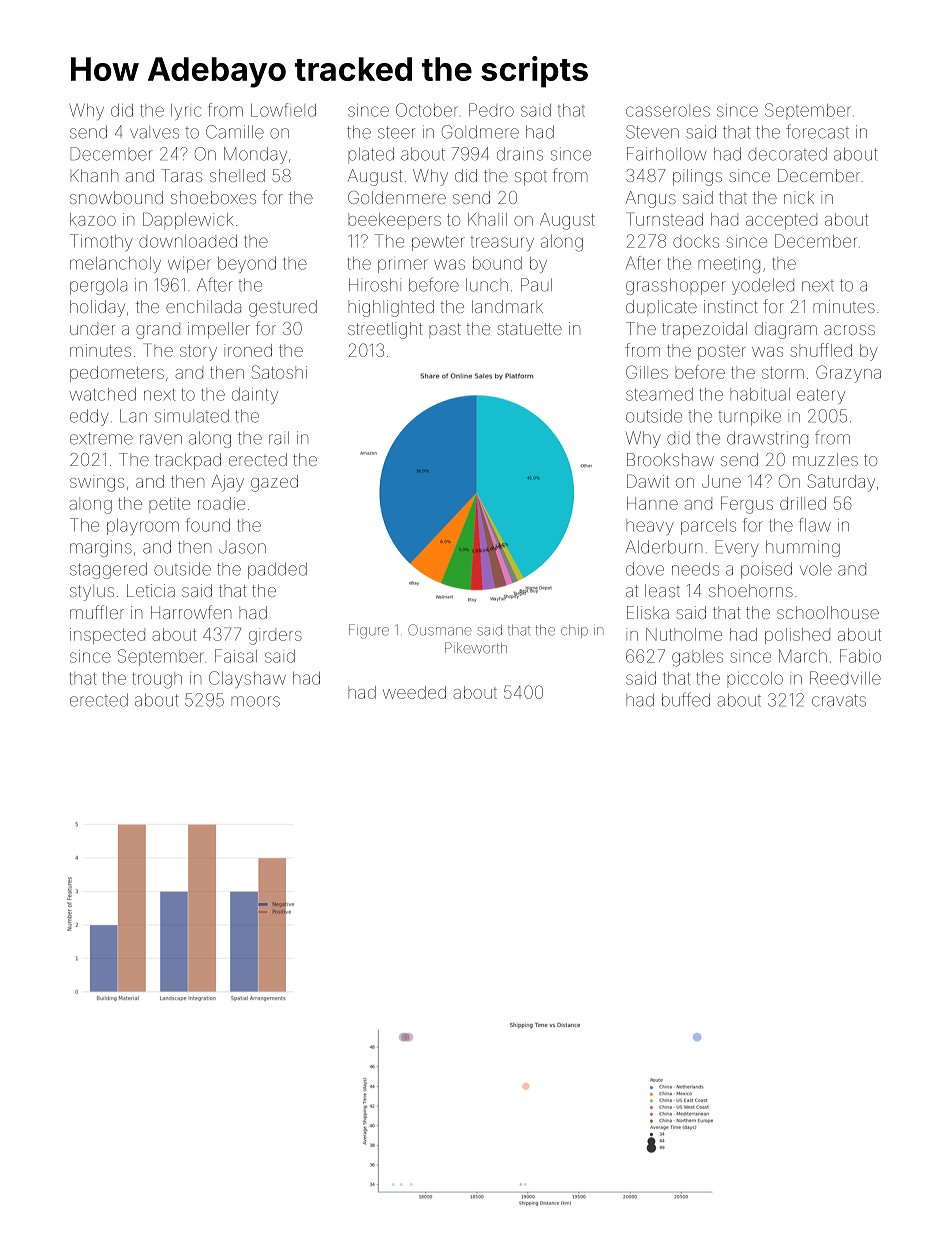  Describe the element at coordinates (414, 692) in the page. I see `weeded` at that location.
